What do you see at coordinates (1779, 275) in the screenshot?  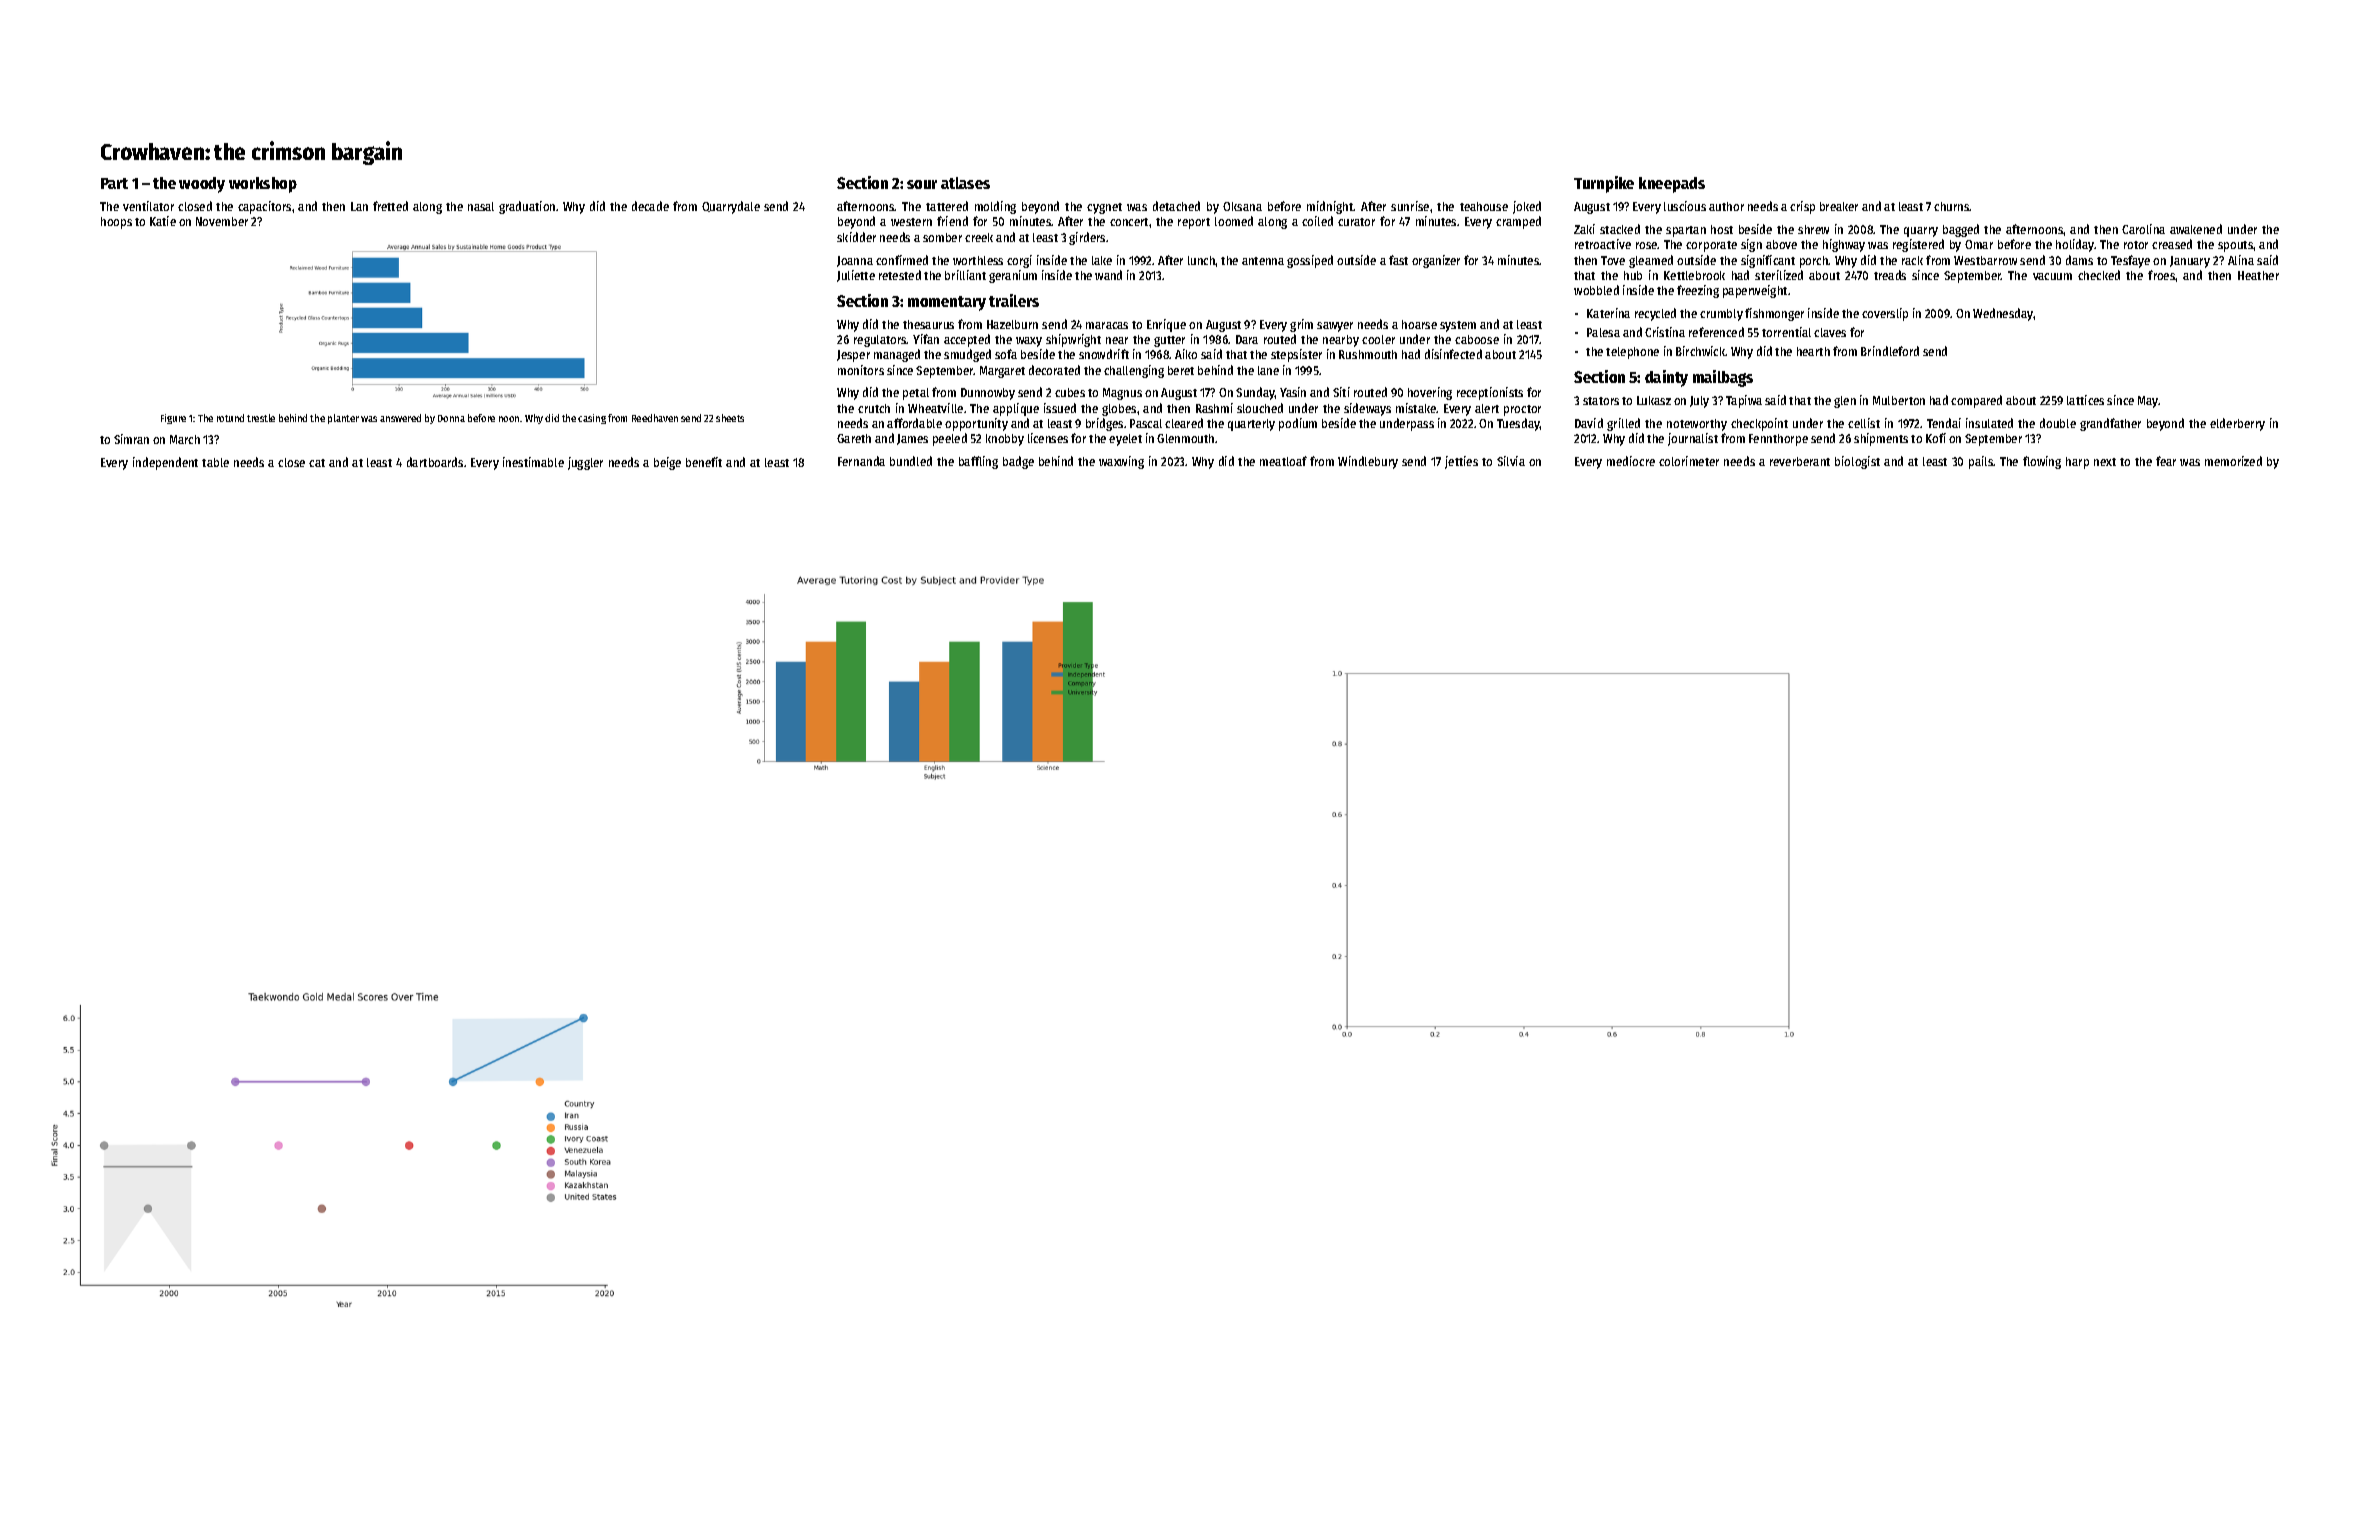 I see `sterilized` at bounding box center [1779, 275].
